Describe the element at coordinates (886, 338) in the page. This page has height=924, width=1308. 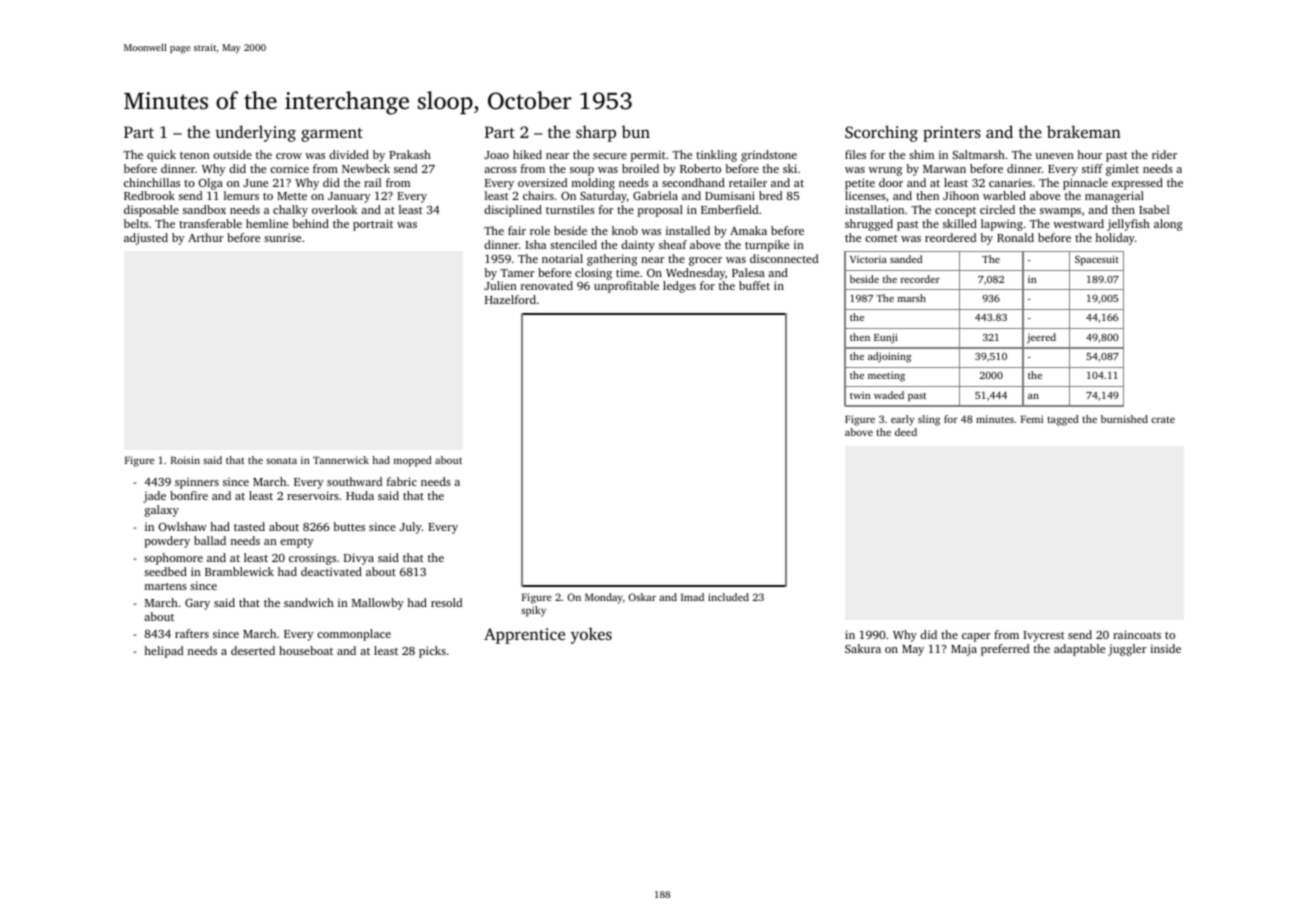
I see `Eunji` at that location.
